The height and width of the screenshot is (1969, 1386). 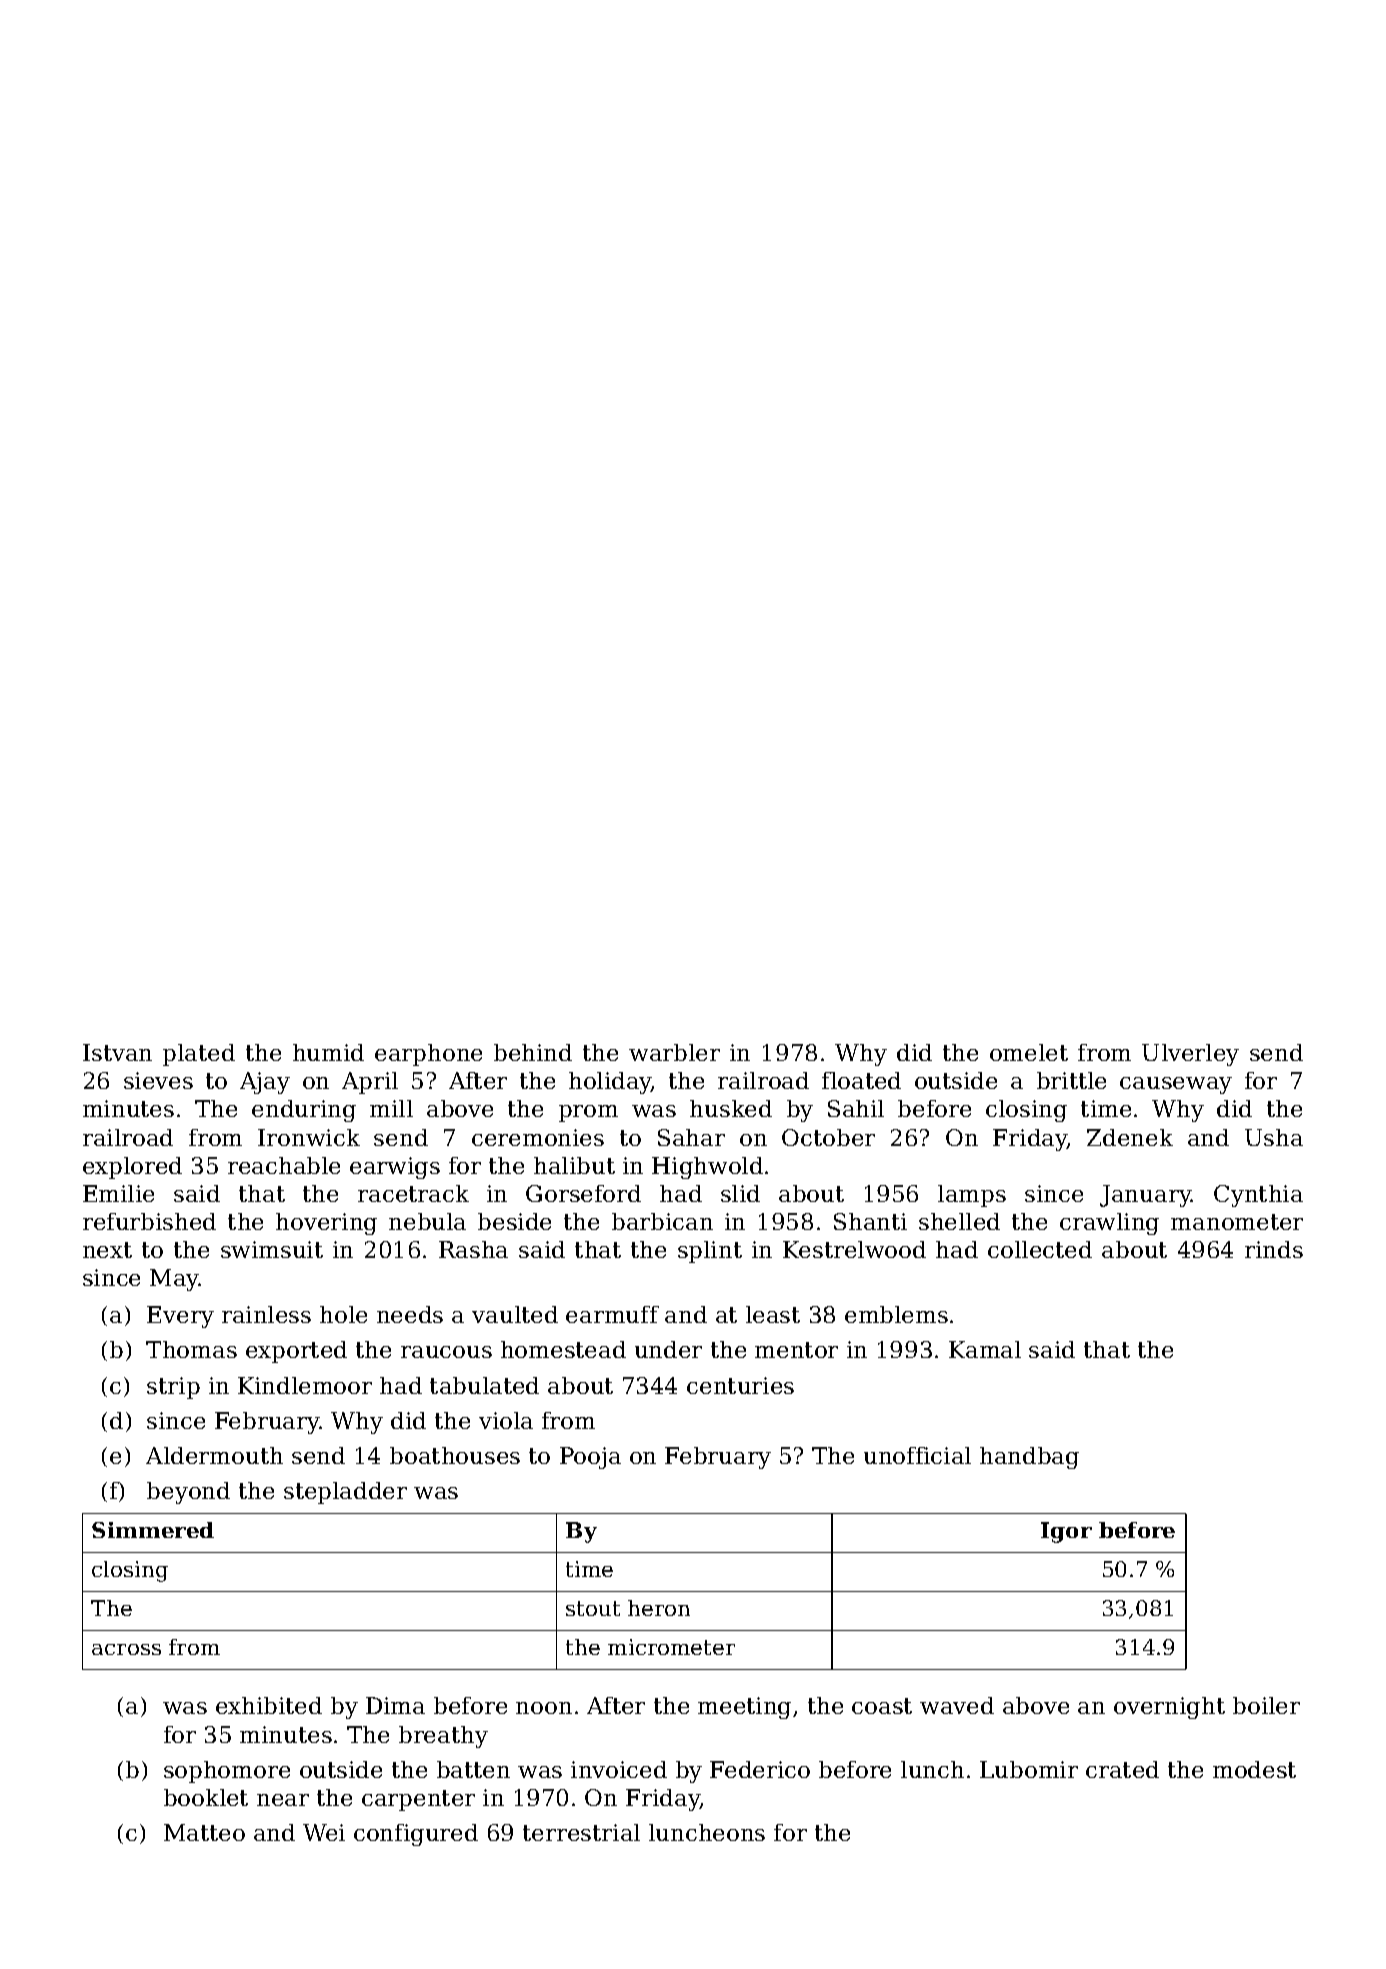 What do you see at coordinates (1029, 1052) in the screenshot?
I see `omelet` at bounding box center [1029, 1052].
